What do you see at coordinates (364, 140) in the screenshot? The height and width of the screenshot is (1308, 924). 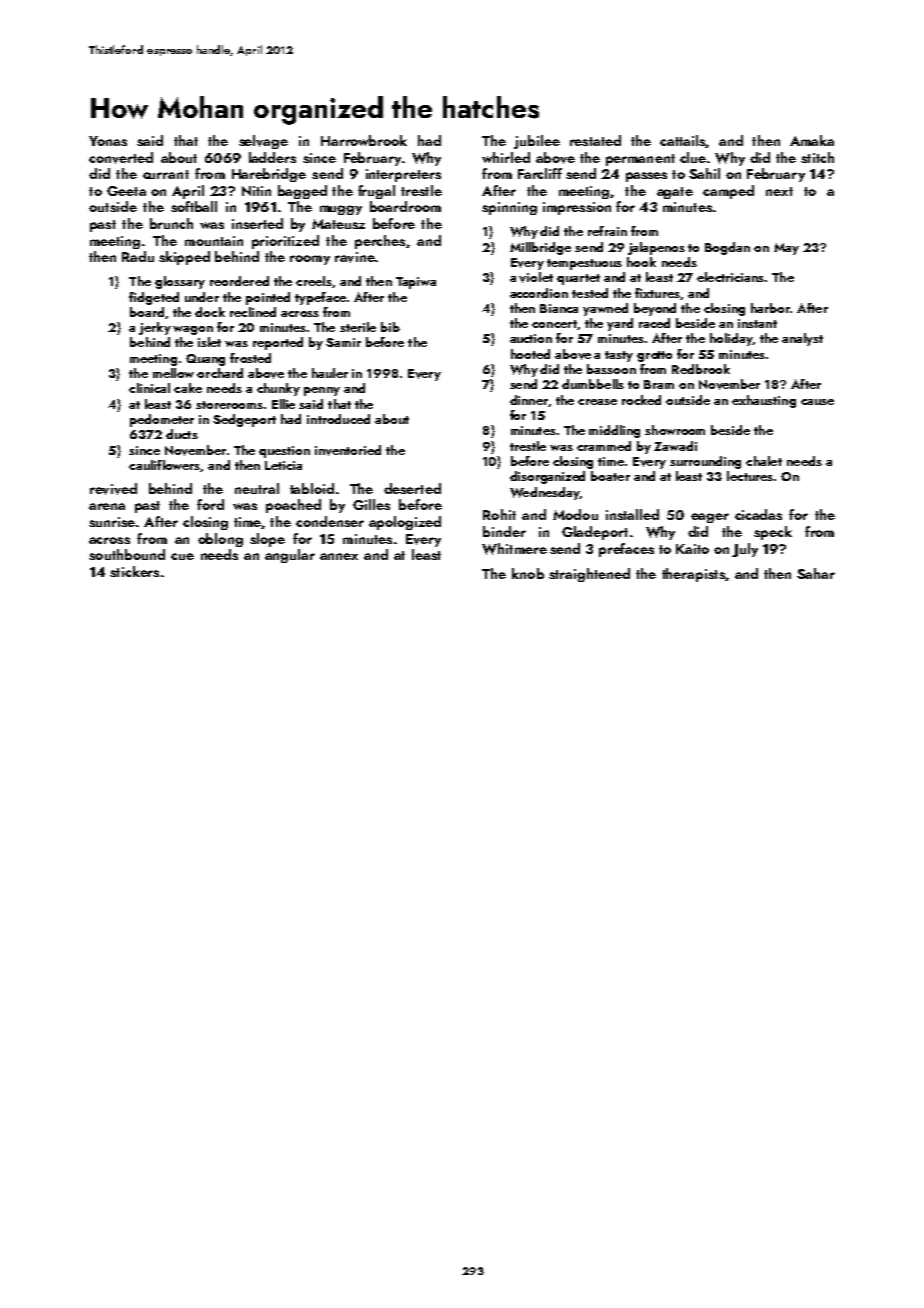 I see `Harrowbrook` at bounding box center [364, 140].
